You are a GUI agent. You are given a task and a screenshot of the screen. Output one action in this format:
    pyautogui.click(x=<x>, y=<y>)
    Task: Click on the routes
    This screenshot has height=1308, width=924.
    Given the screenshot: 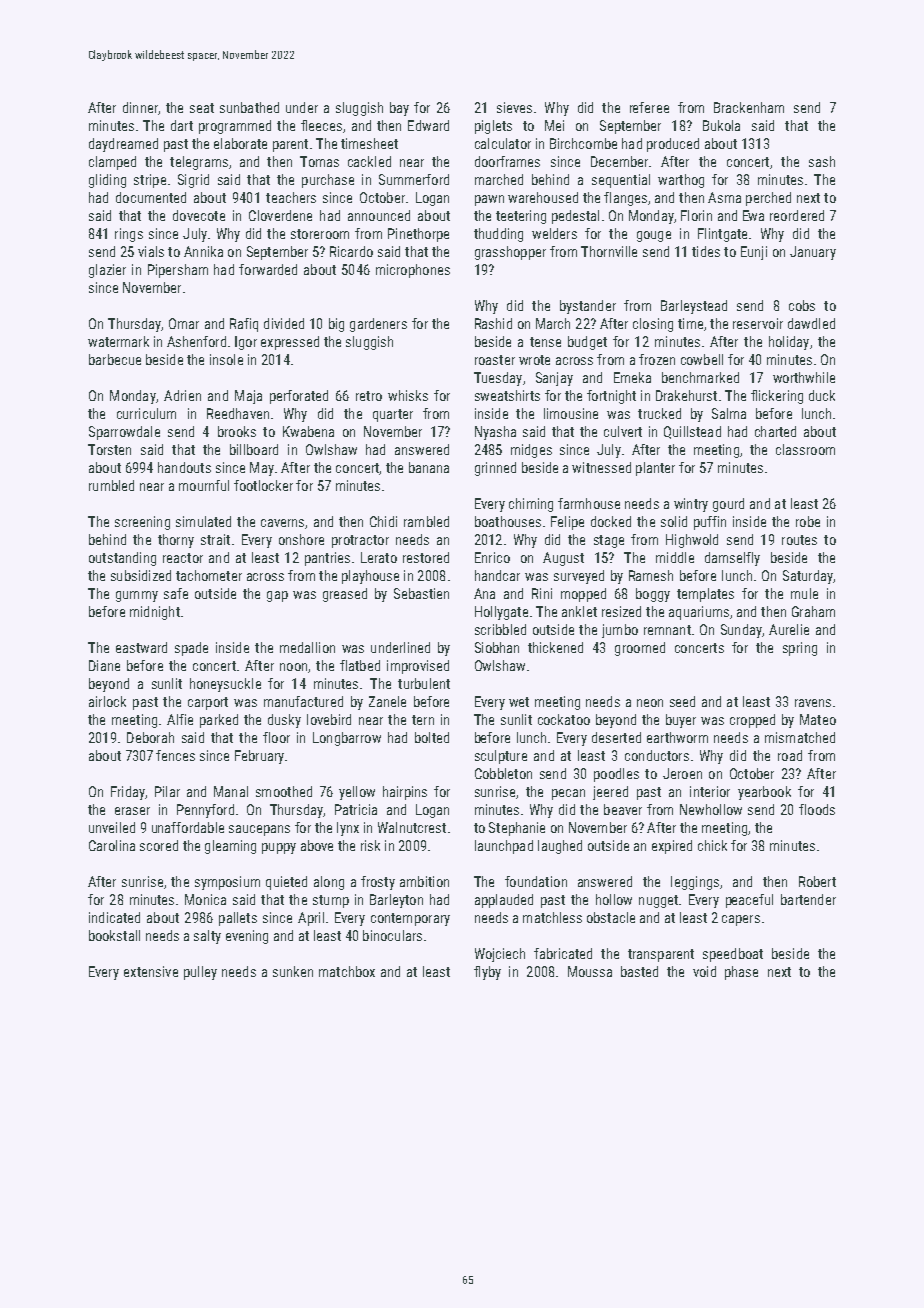 What is the action you would take?
    pyautogui.click(x=799, y=540)
